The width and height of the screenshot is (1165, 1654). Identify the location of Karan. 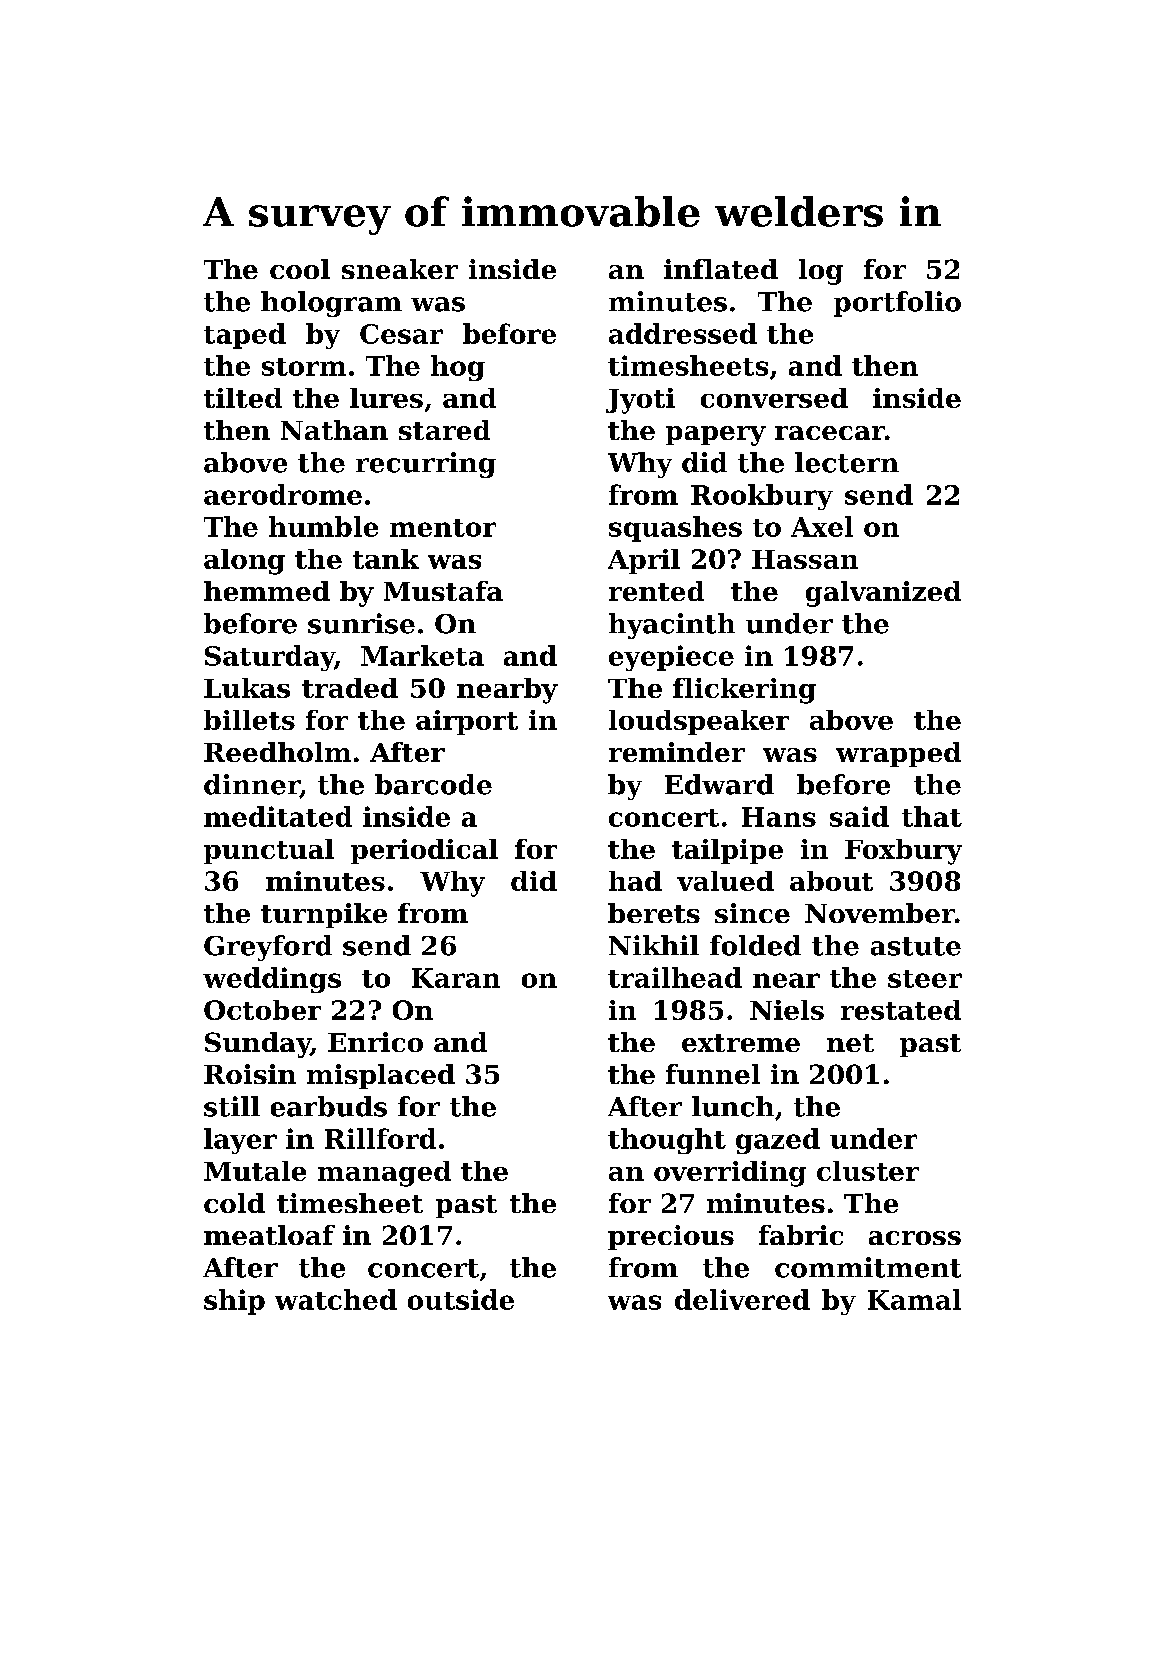
(456, 978).
